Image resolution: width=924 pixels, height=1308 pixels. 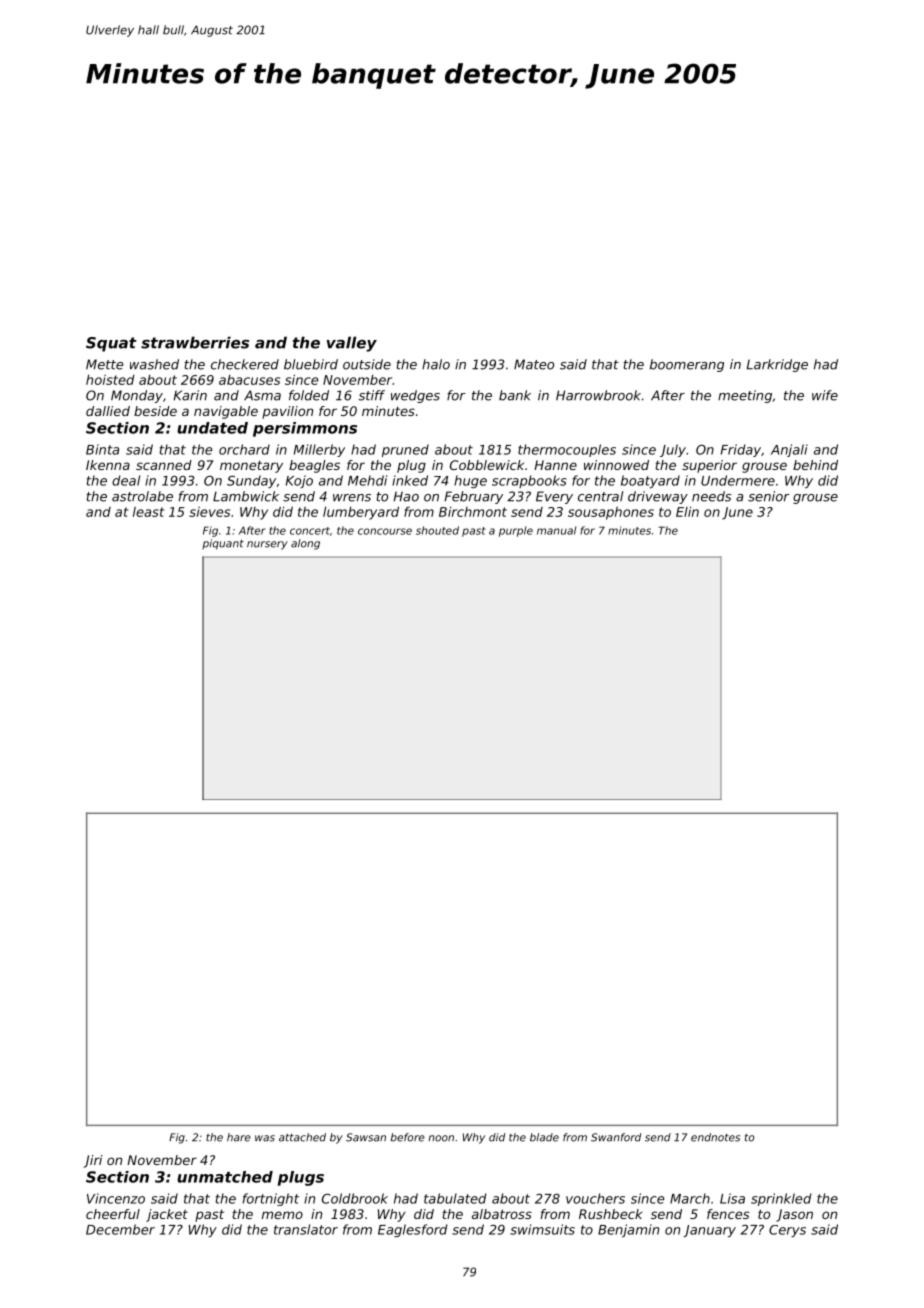 I want to click on valley, so click(x=352, y=344).
